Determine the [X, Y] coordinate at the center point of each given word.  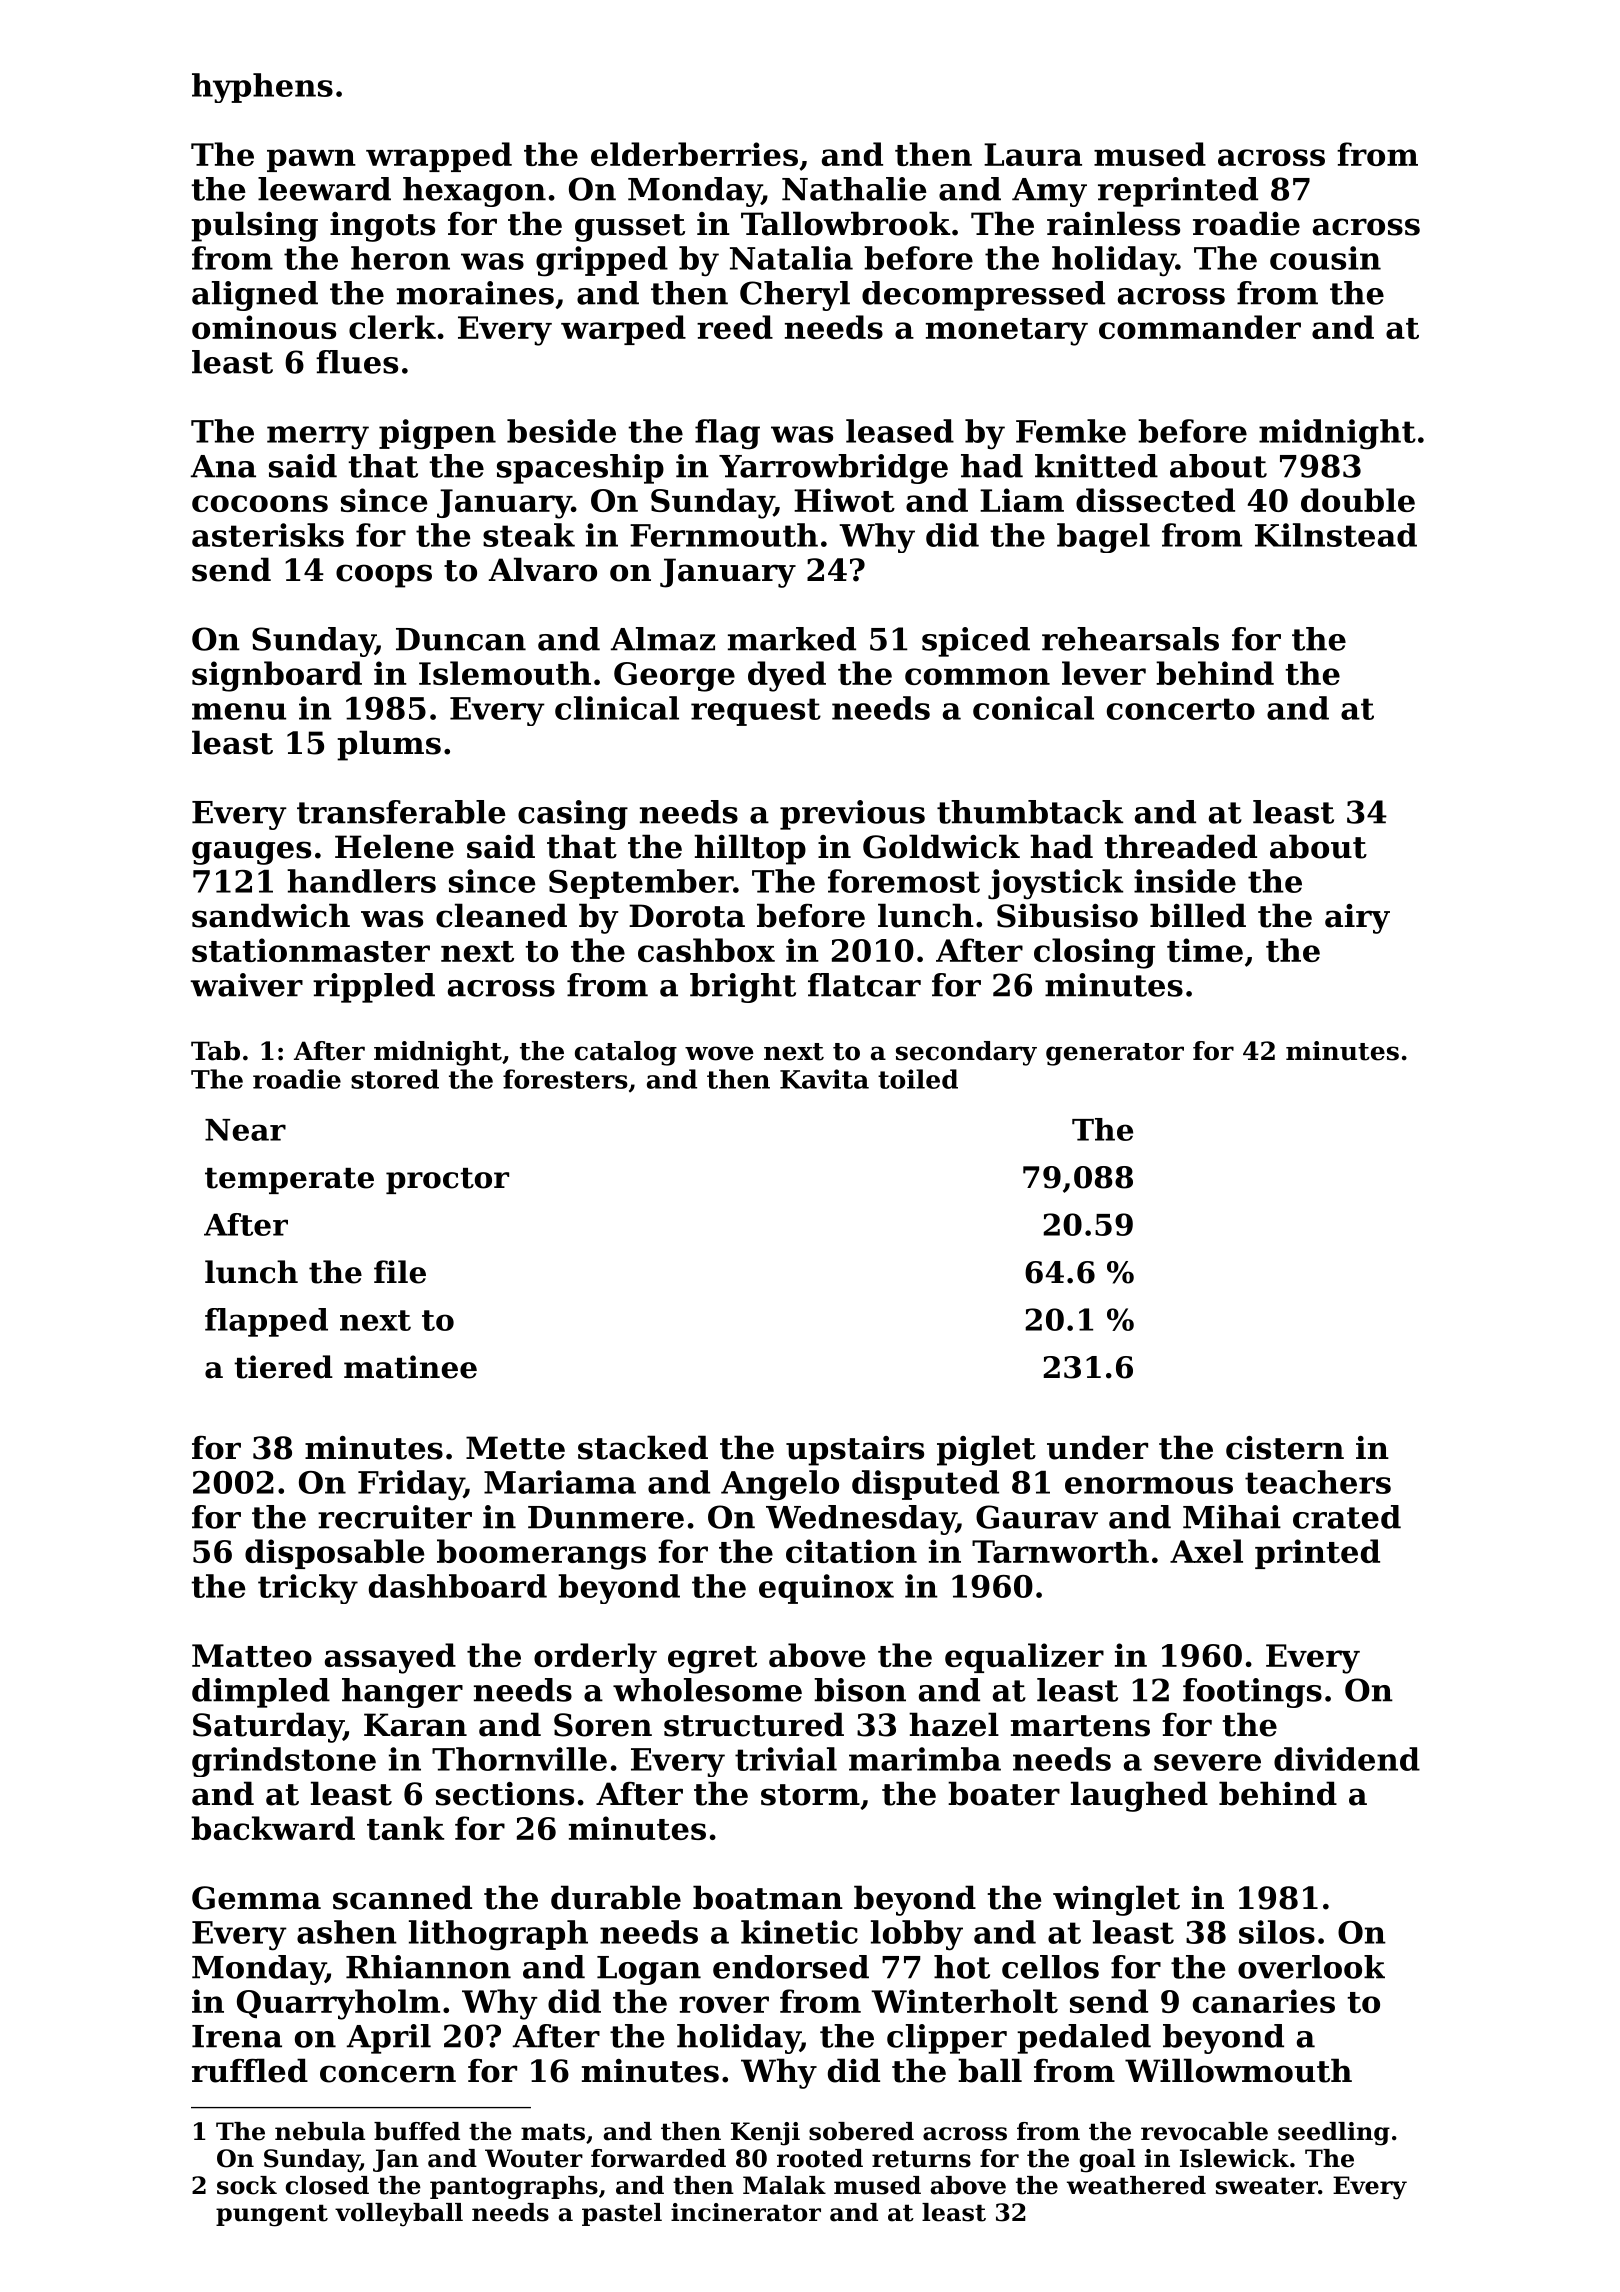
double [1358, 500]
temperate [289, 1181]
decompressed [983, 296]
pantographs [514, 2188]
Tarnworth [1060, 1551]
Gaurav [1037, 1517]
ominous [264, 327]
